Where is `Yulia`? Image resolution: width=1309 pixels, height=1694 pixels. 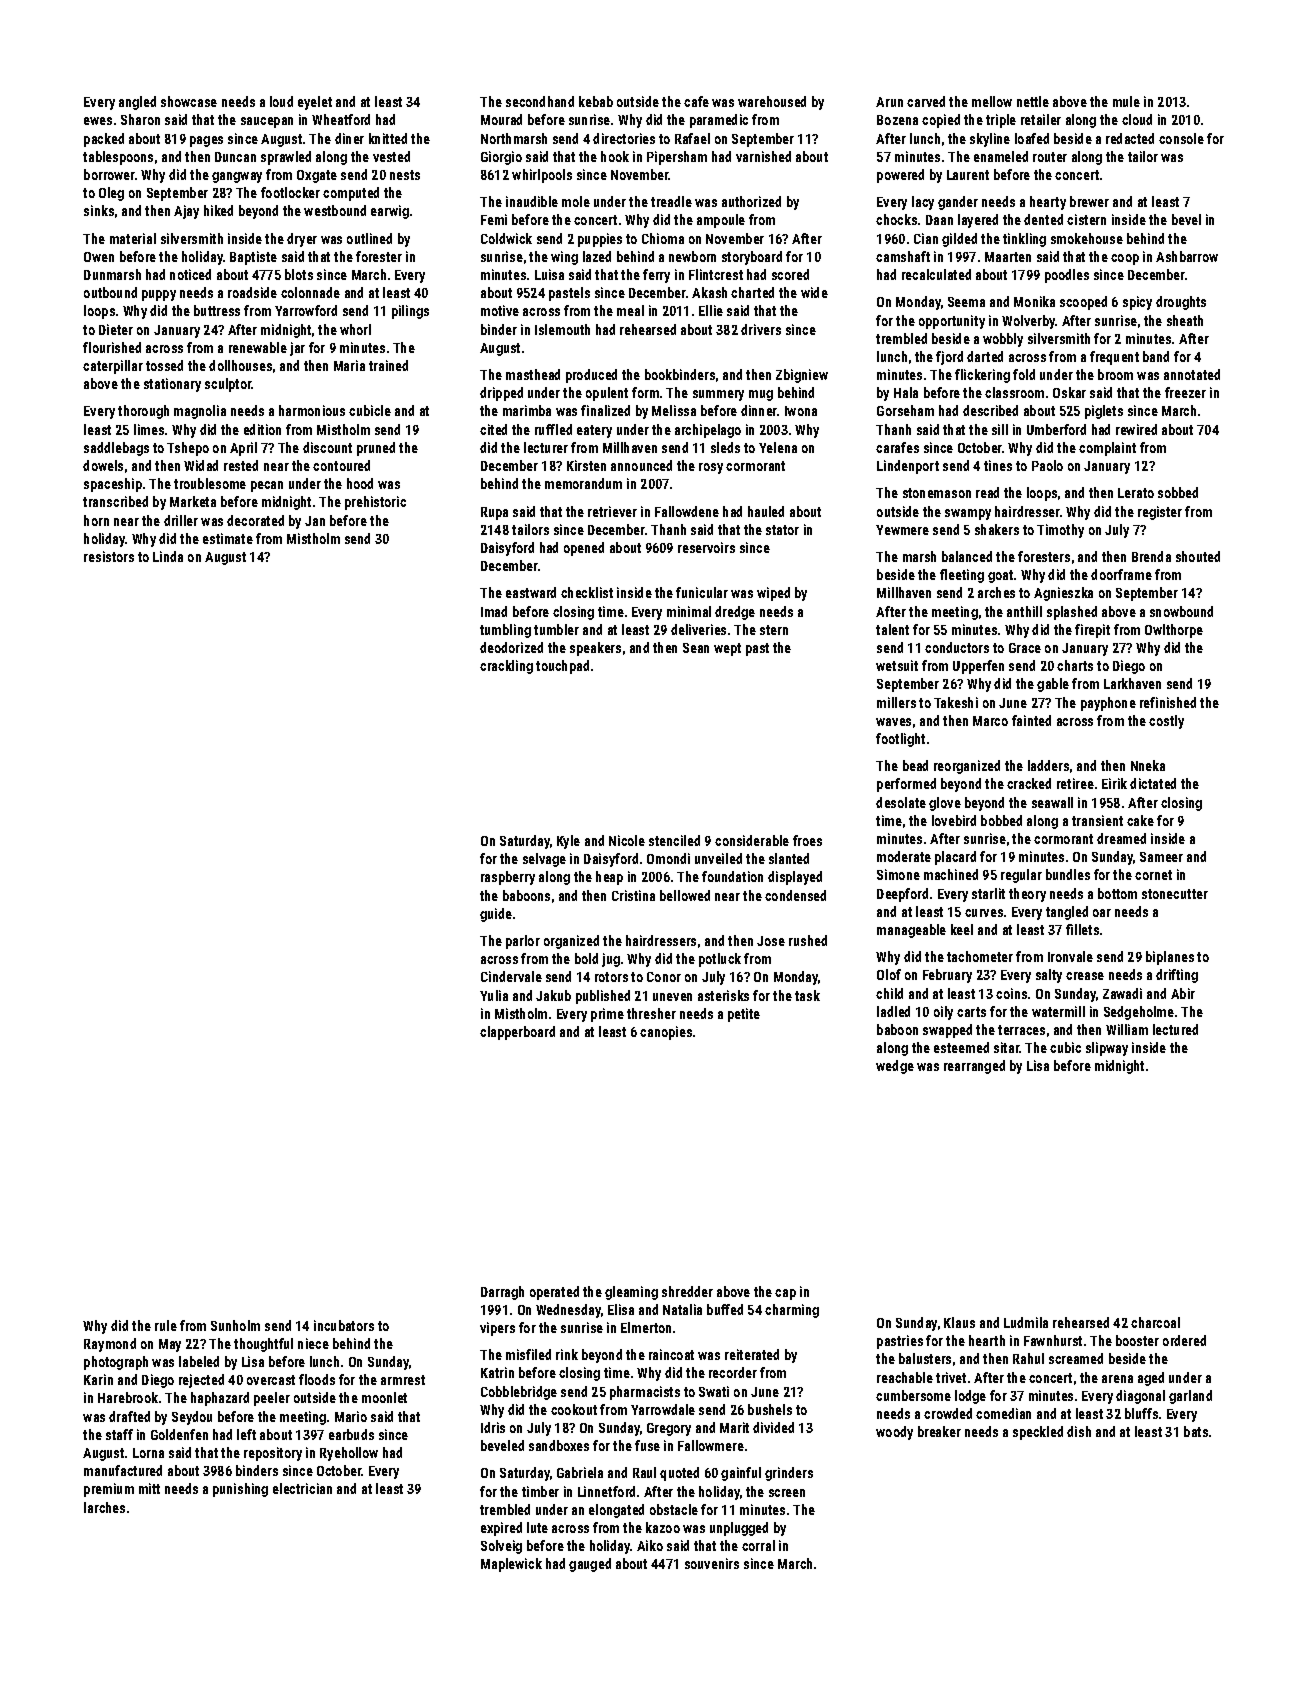
Yulia is located at coordinates (494, 995).
